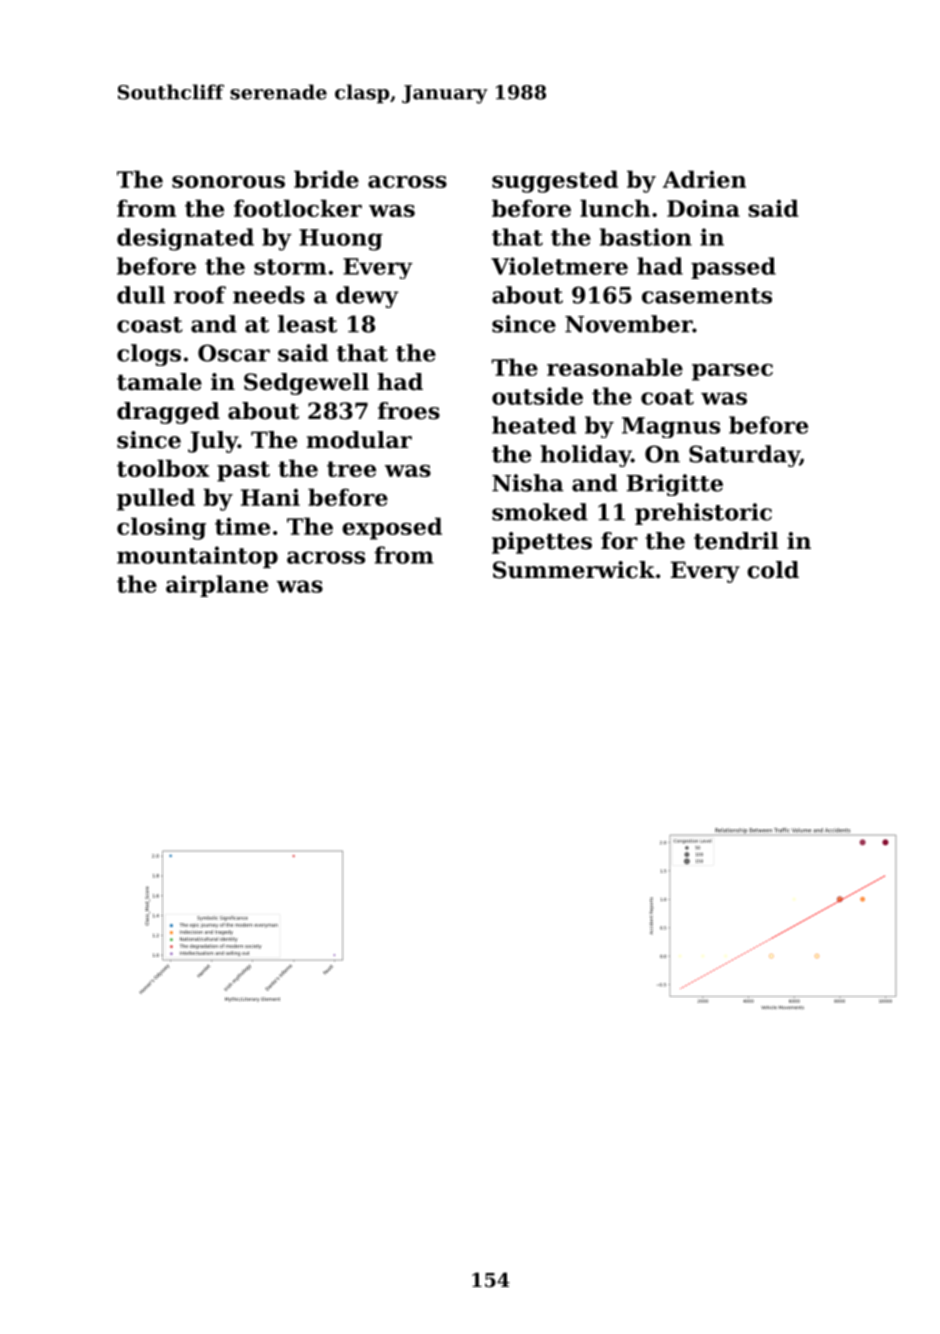 This screenshot has width=940, height=1334. Describe the element at coordinates (574, 570) in the screenshot. I see `Summerwick` at that location.
